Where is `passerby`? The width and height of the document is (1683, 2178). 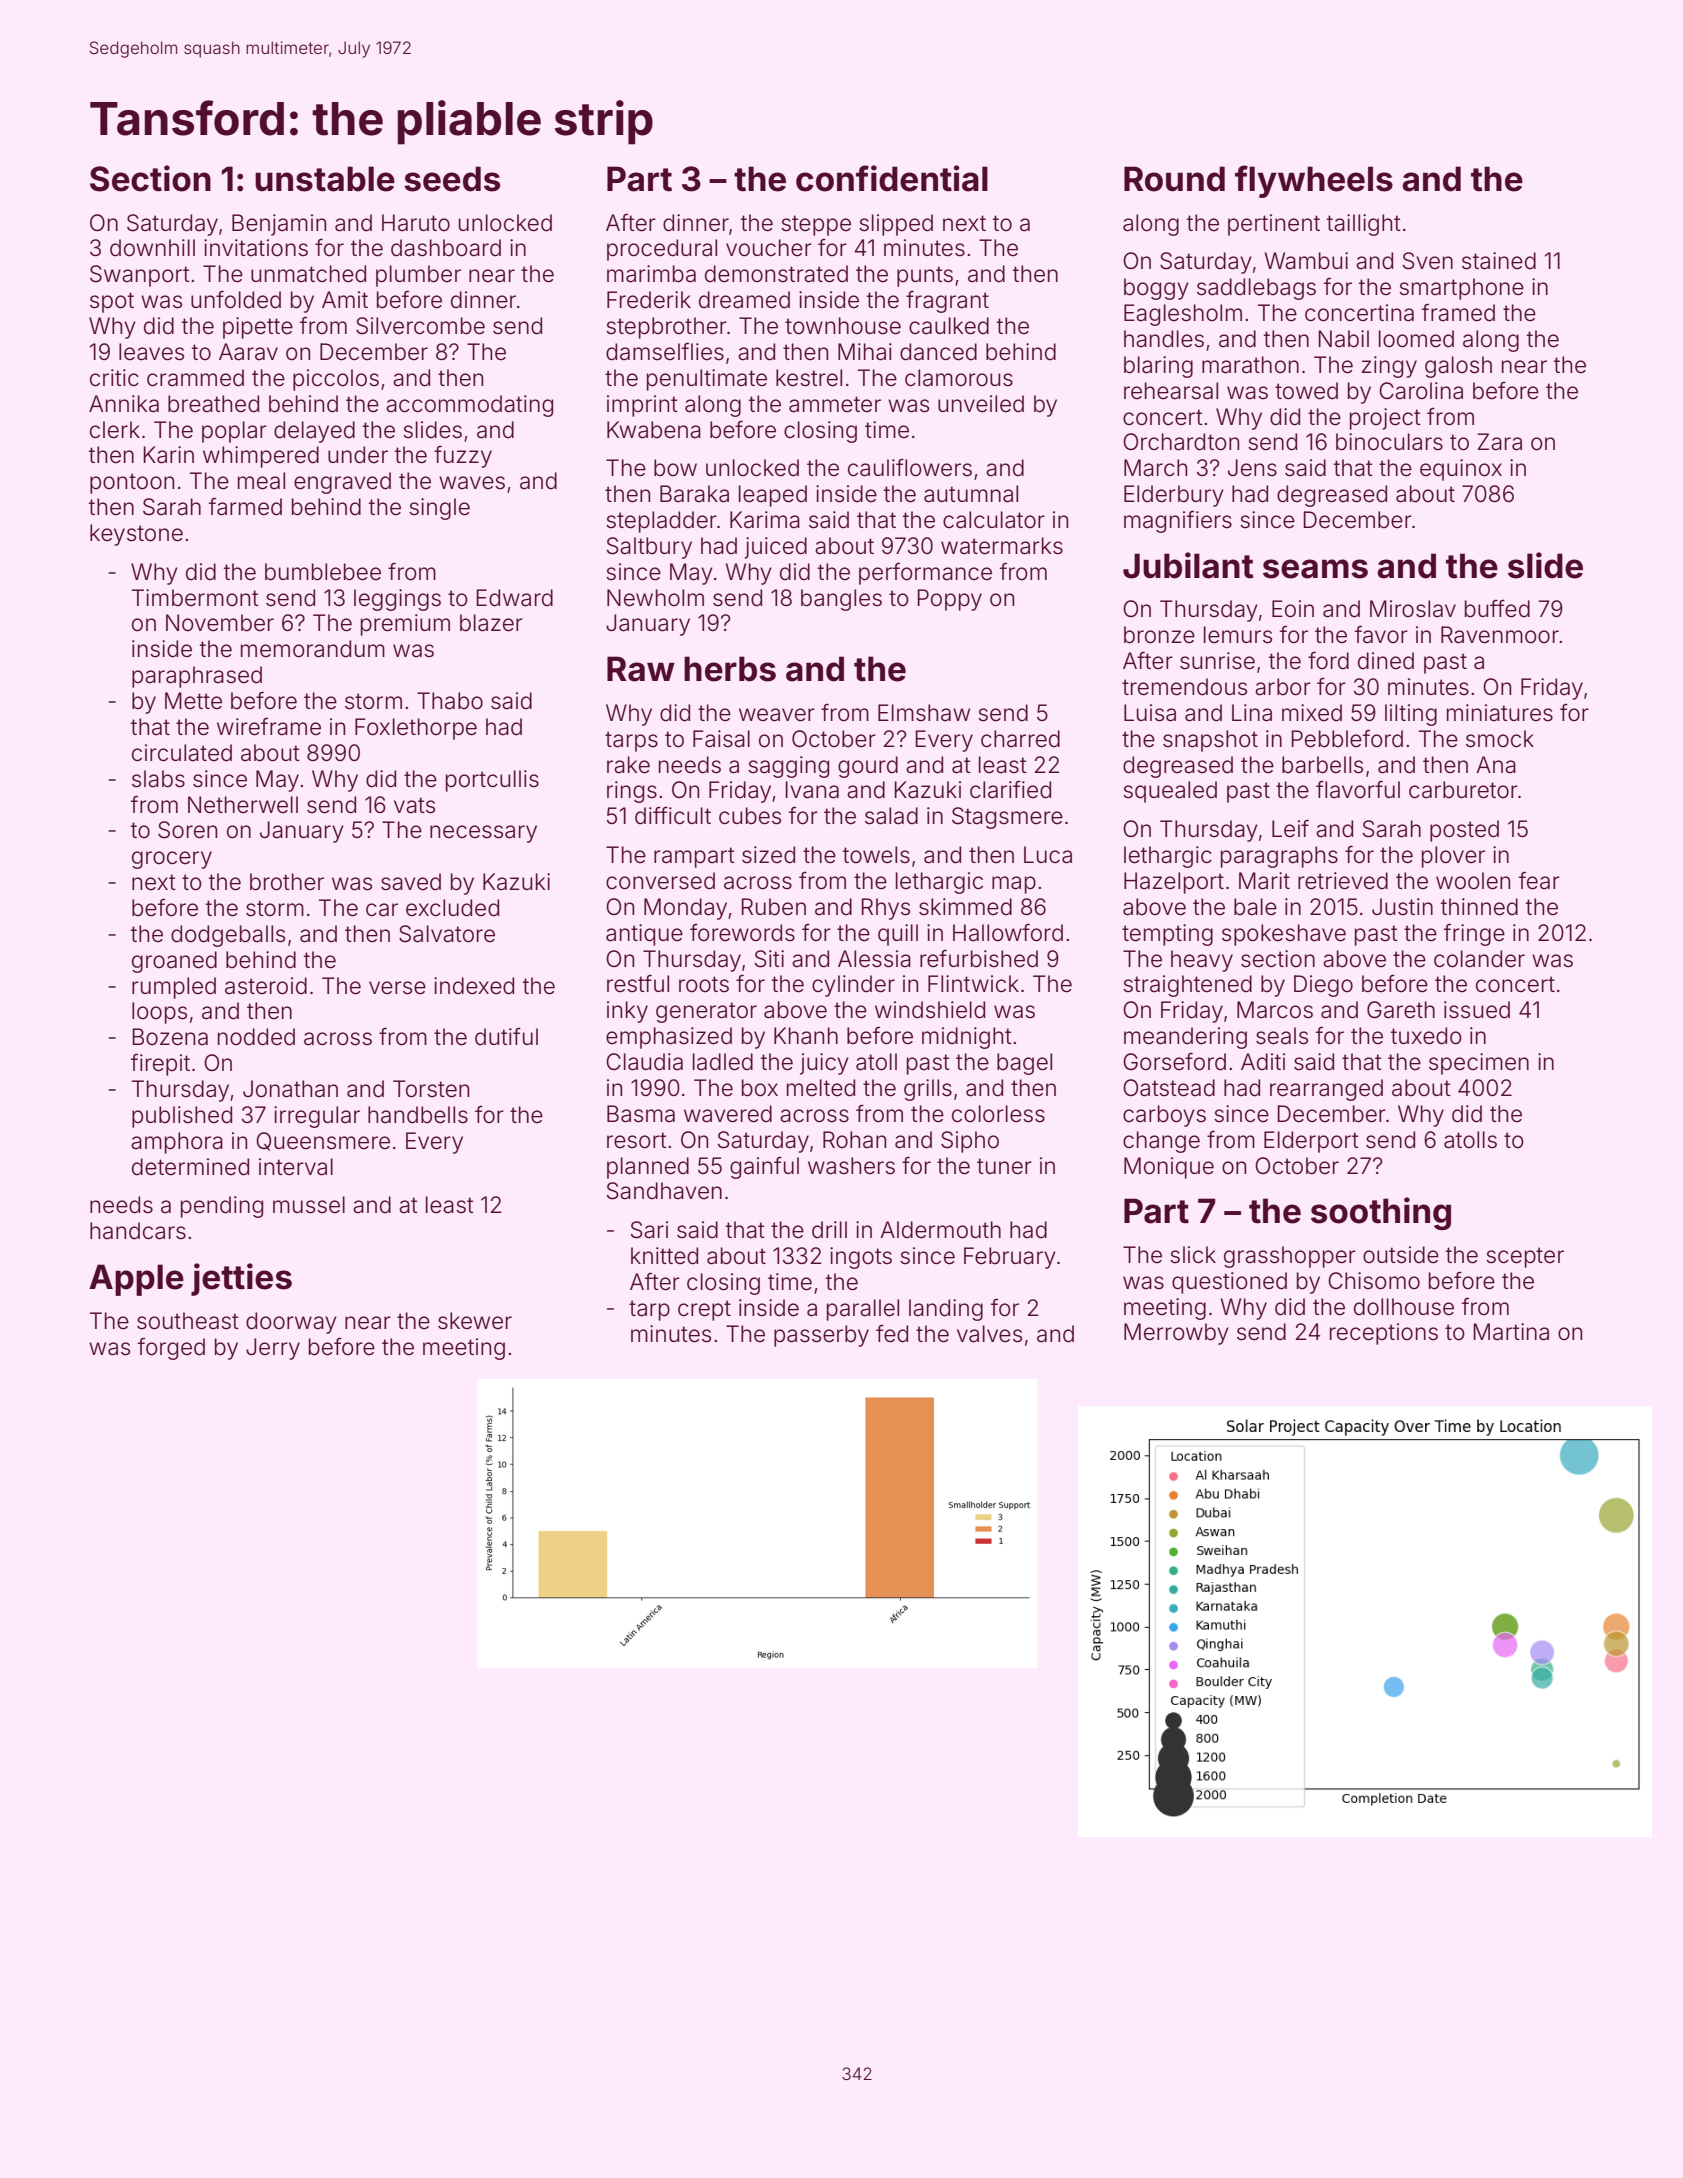 passerby is located at coordinates (821, 1336).
